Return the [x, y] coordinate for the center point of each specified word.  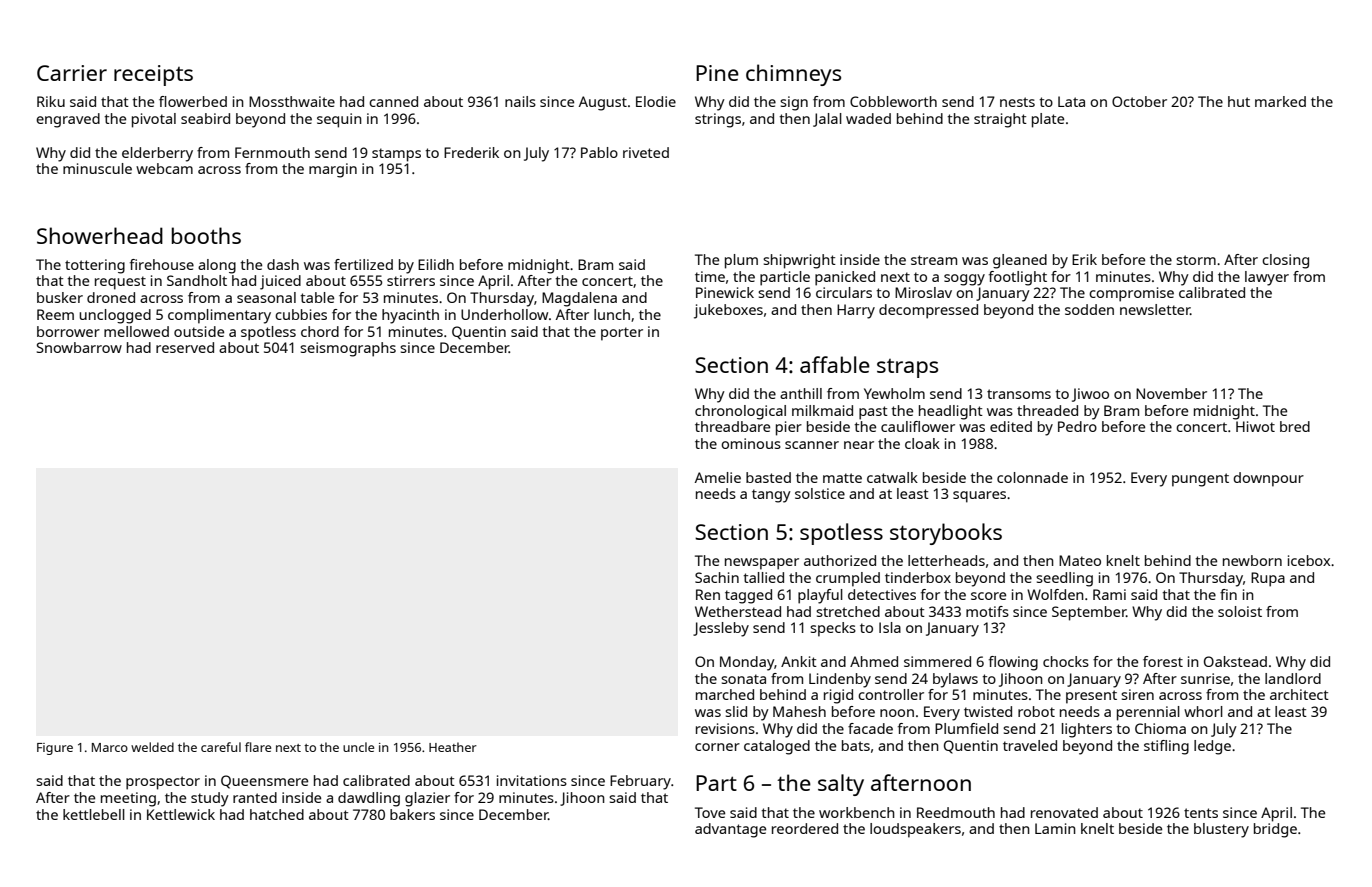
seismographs [348, 349]
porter [622, 334]
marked [1280, 101]
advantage [730, 830]
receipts [153, 75]
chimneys [793, 75]
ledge [1212, 747]
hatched [277, 814]
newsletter [1155, 309]
